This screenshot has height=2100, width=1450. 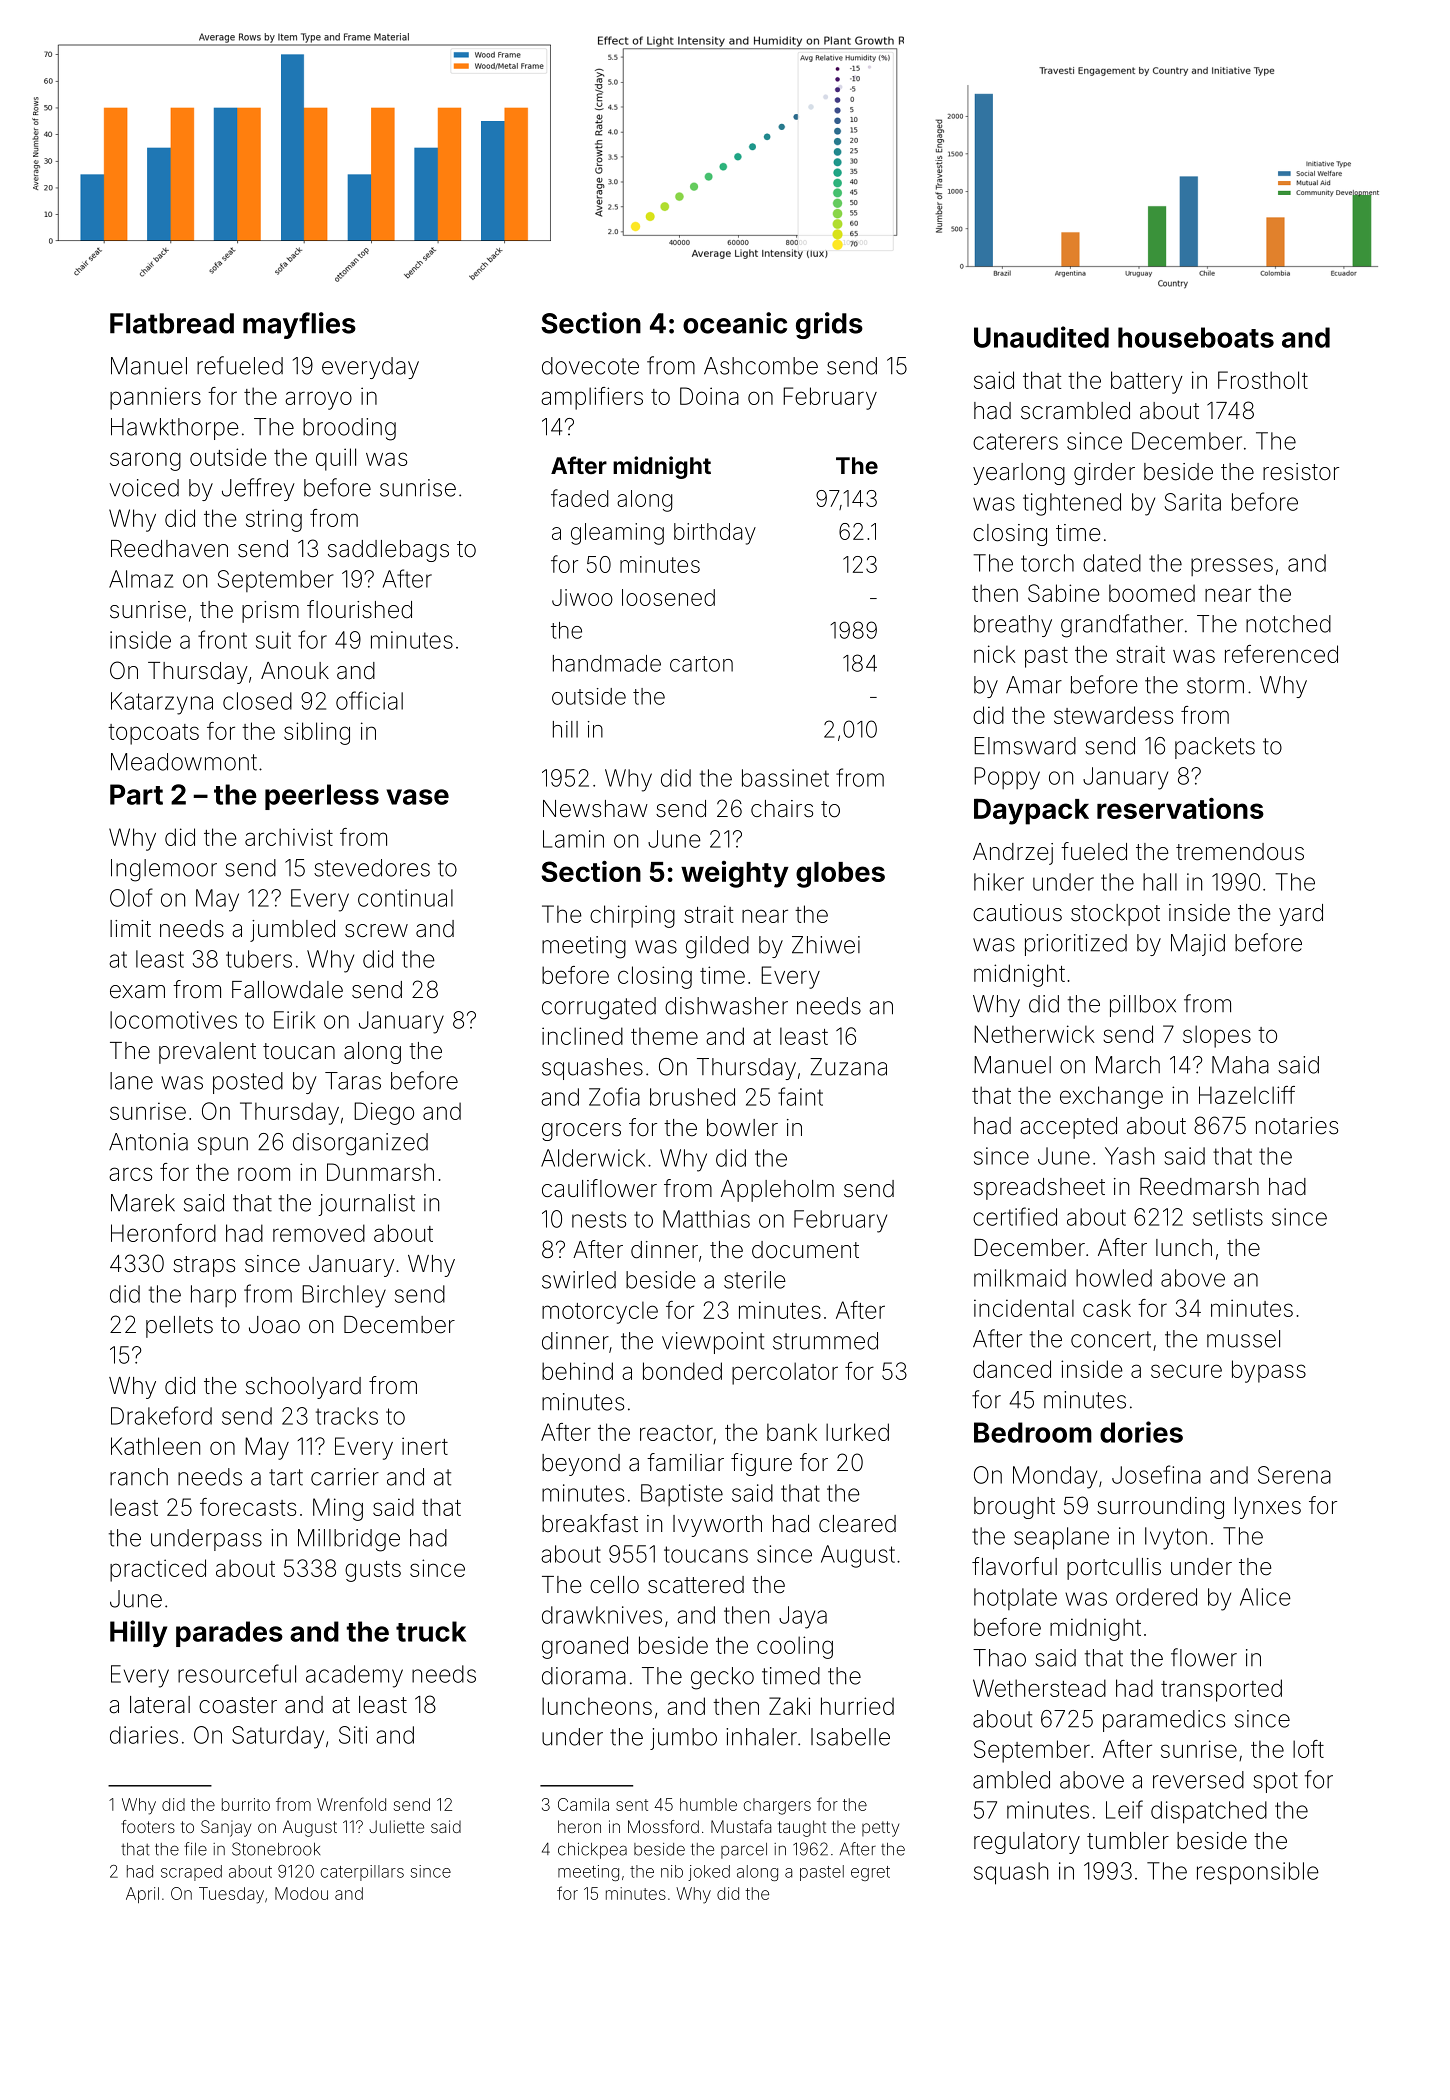 What do you see at coordinates (880, 1829) in the screenshot?
I see `petty` at bounding box center [880, 1829].
